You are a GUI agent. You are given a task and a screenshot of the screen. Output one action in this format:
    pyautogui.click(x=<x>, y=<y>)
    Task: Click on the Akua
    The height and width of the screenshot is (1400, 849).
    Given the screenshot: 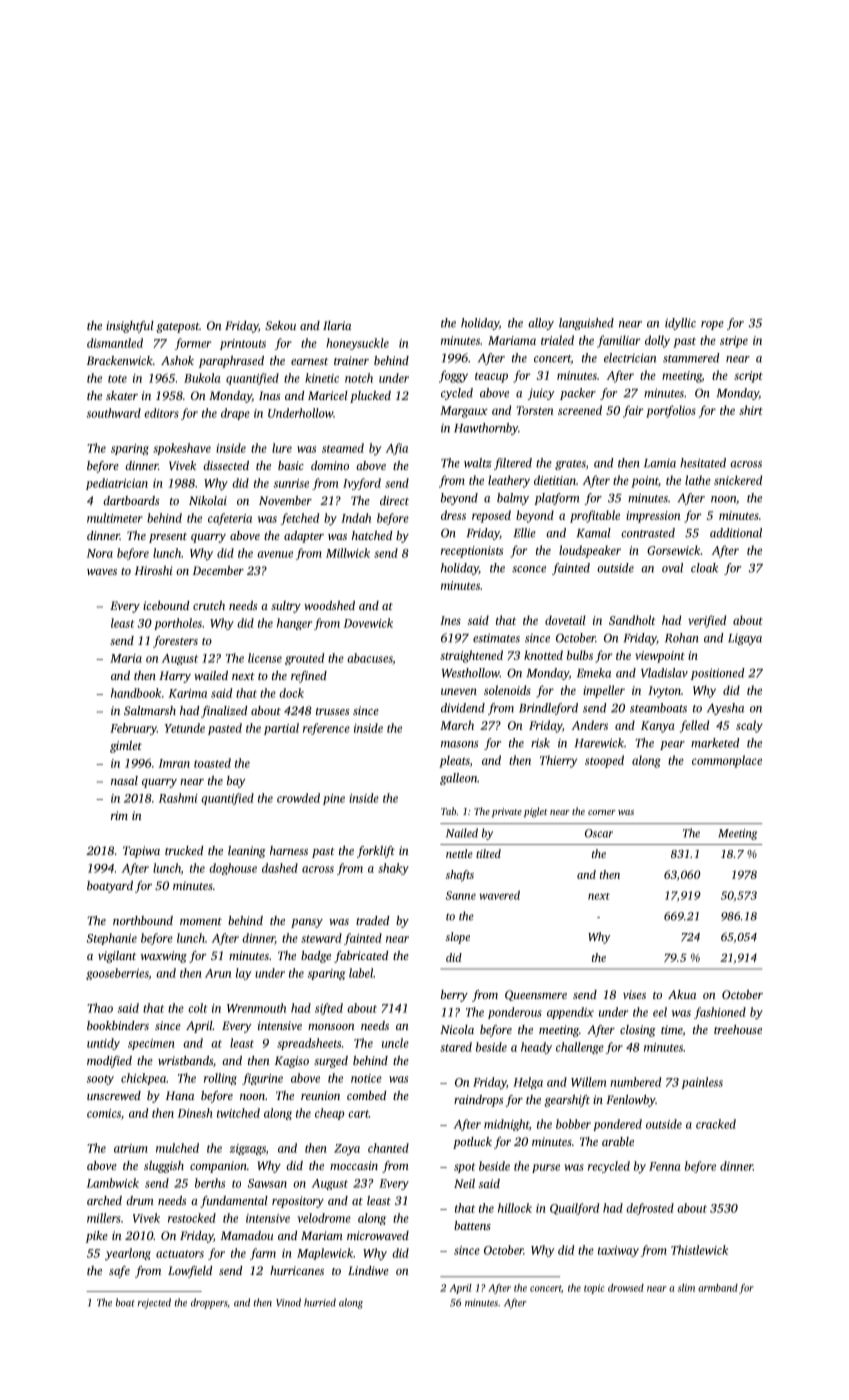 What is the action you would take?
    pyautogui.click(x=682, y=994)
